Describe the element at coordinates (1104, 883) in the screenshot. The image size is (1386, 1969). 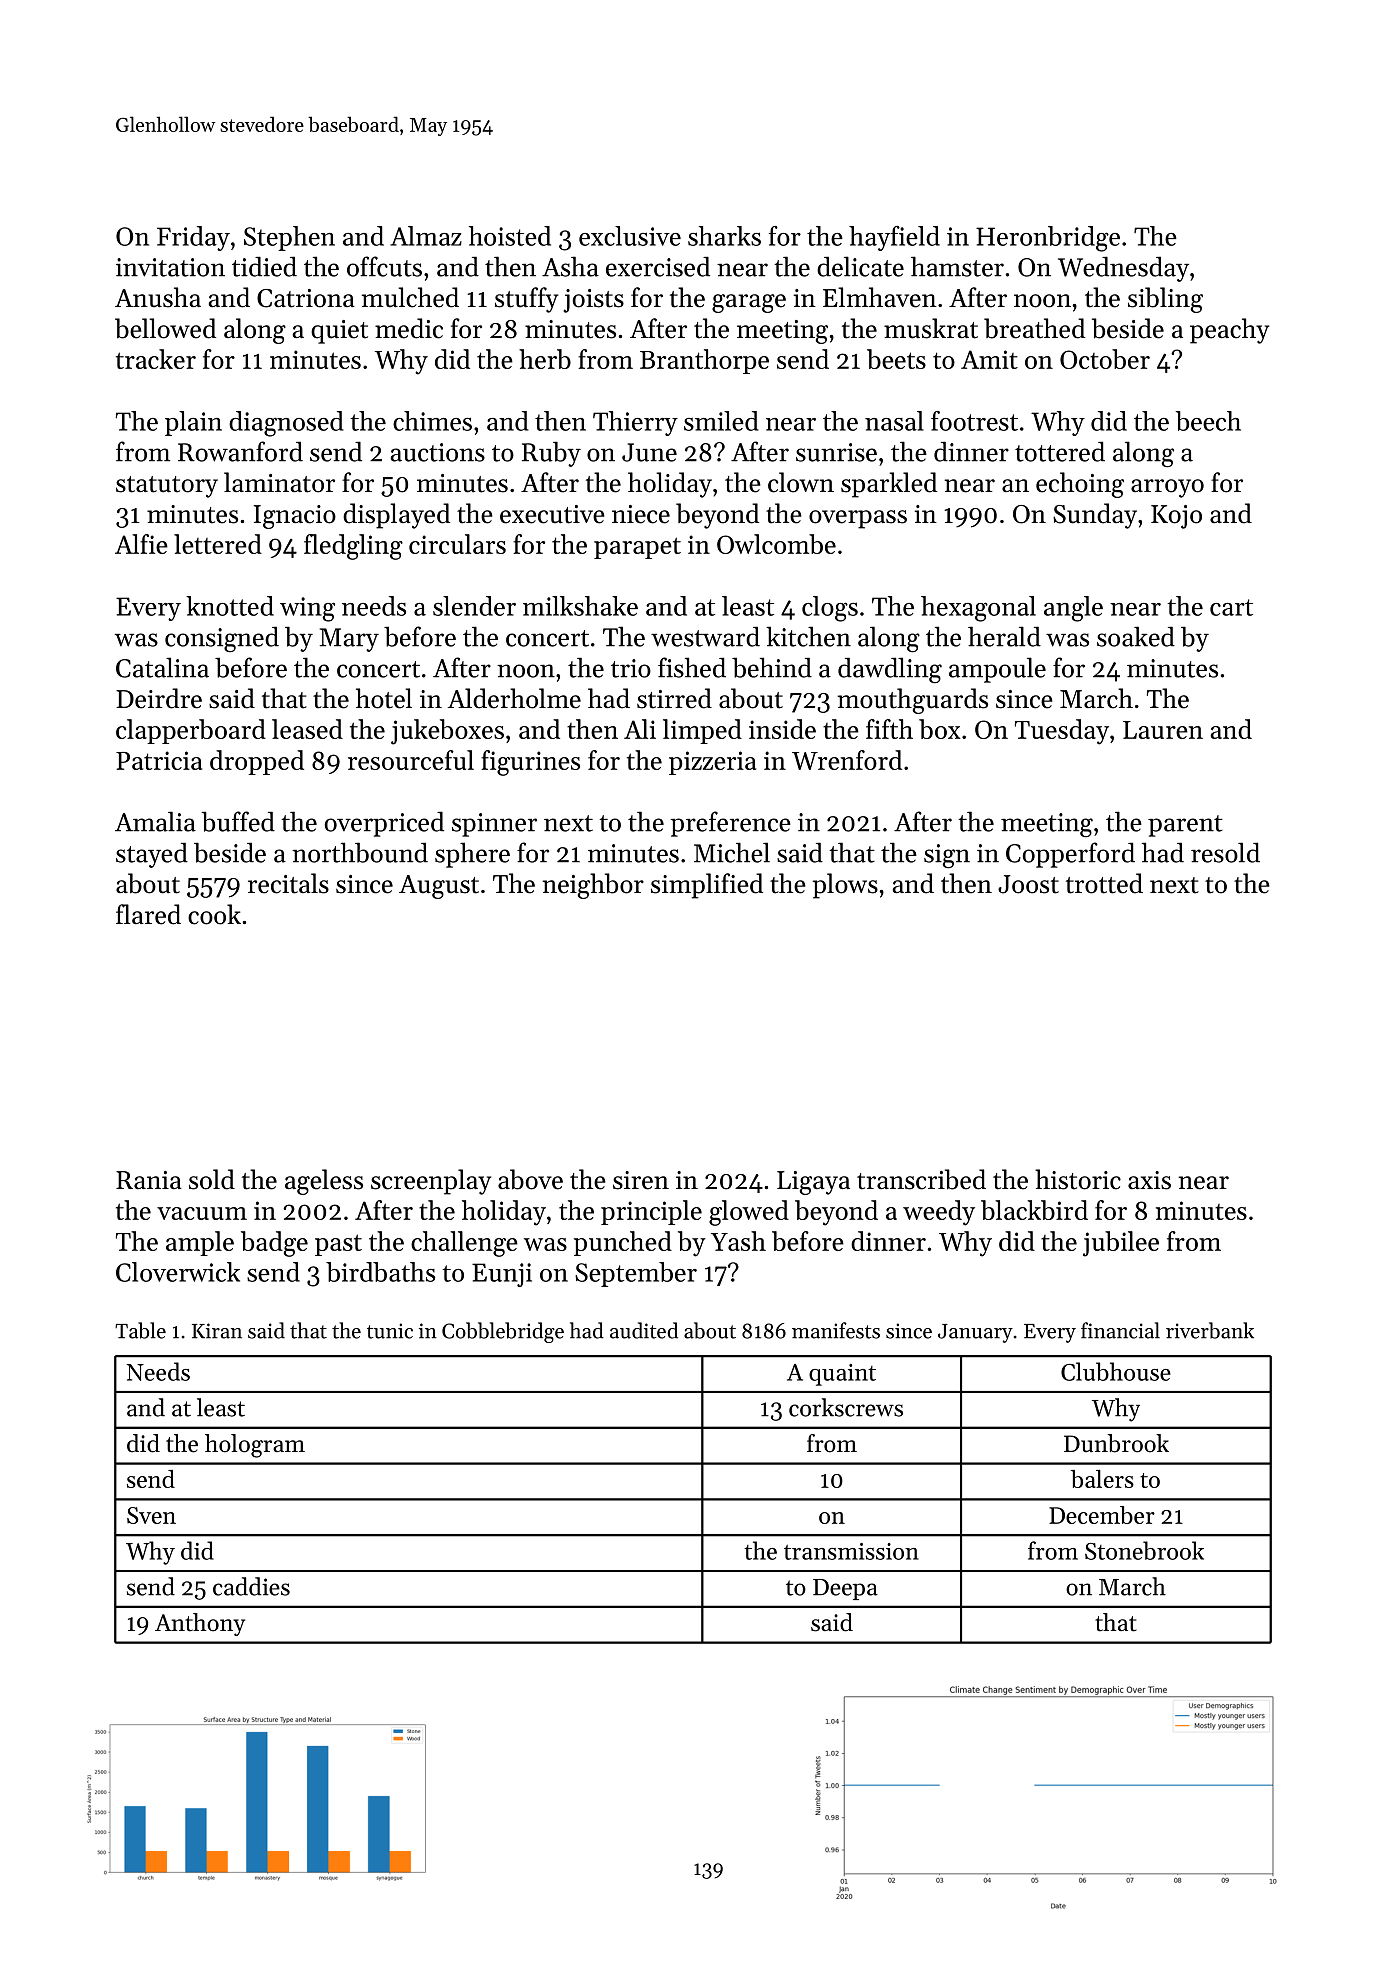
I see `trotted` at that location.
